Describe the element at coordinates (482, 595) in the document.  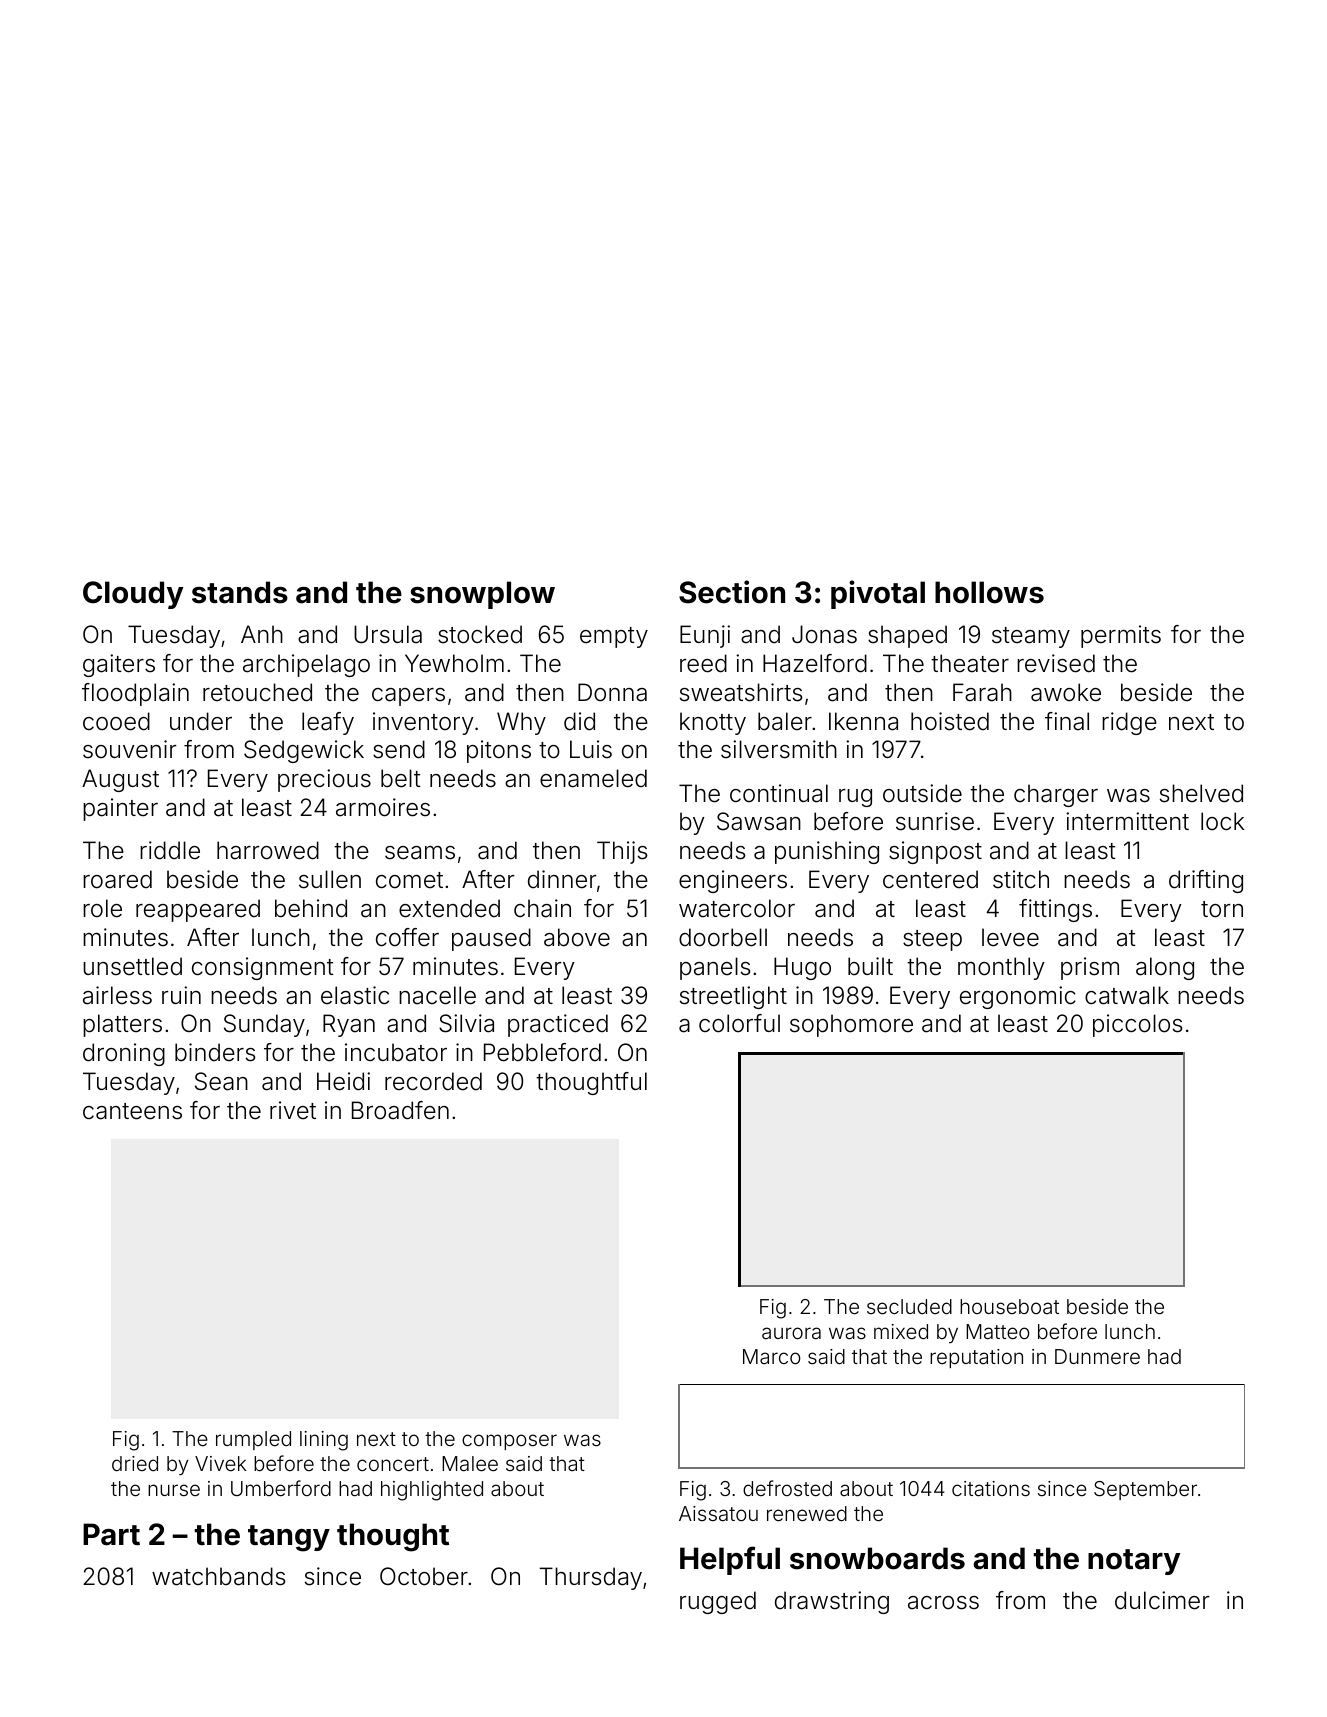
I see `snowplow` at that location.
